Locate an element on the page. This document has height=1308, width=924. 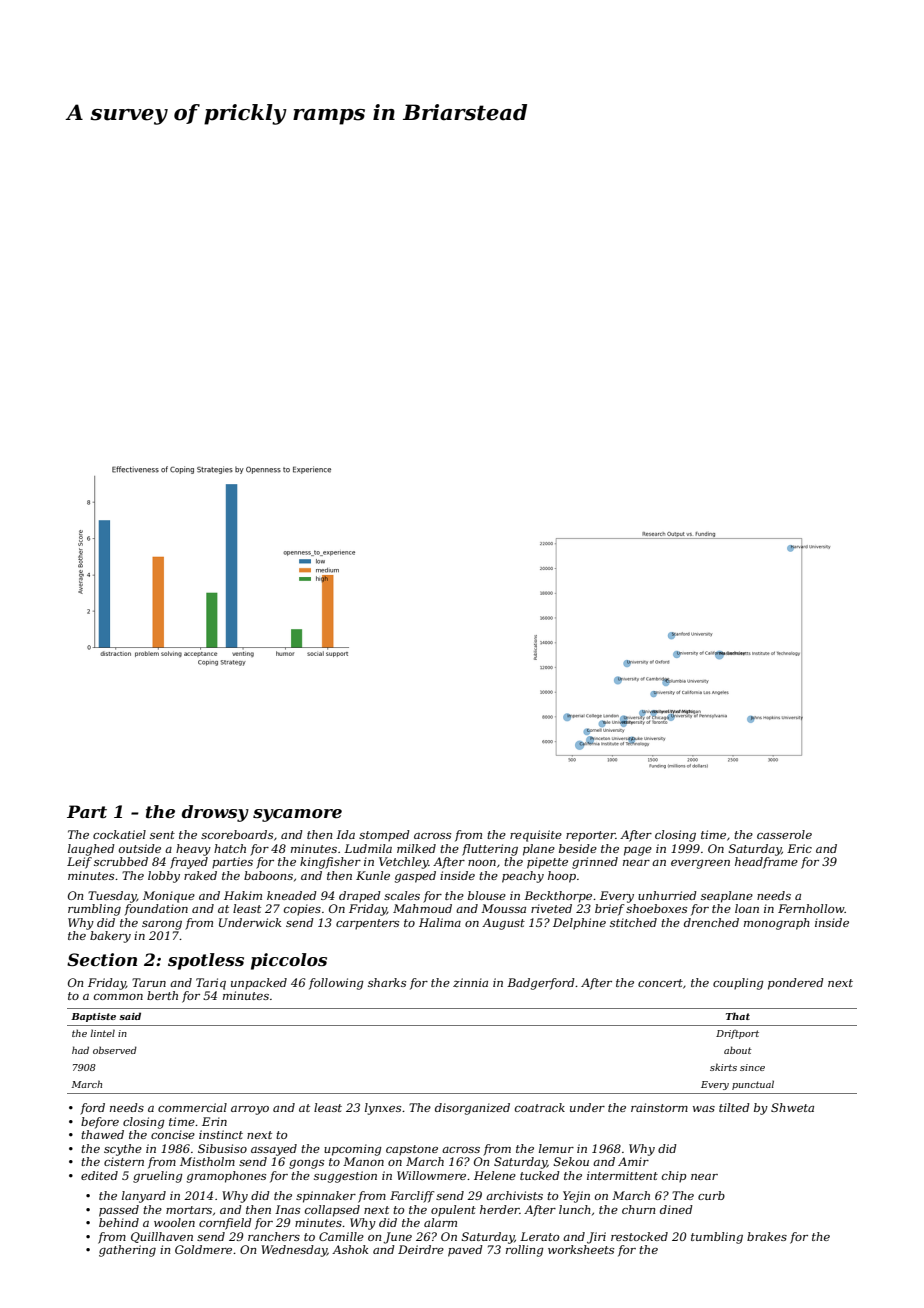
evergreen is located at coordinates (700, 864).
